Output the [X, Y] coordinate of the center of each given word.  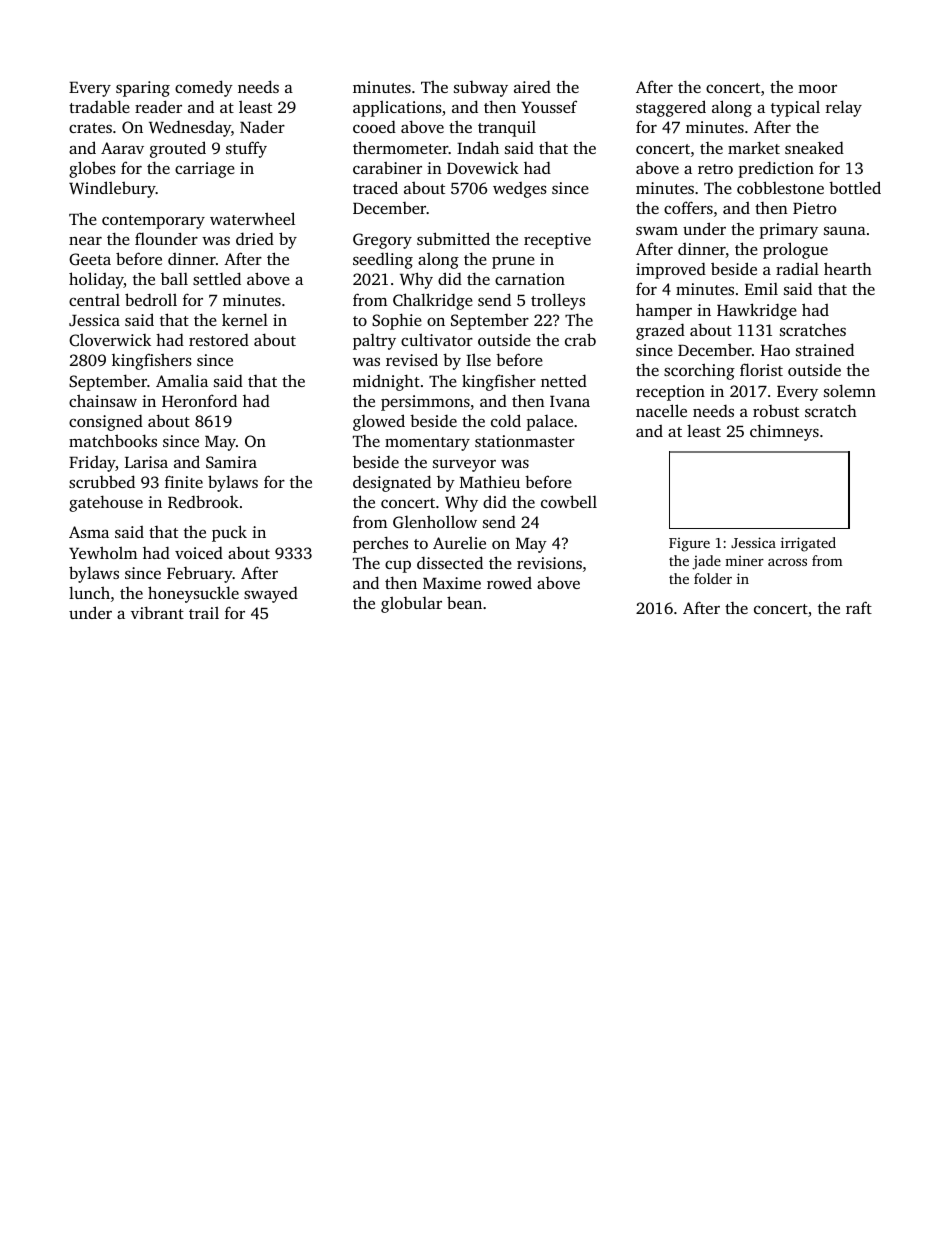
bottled [855, 187]
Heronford [199, 400]
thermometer [400, 147]
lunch [89, 592]
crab [580, 339]
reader [158, 106]
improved [671, 270]
